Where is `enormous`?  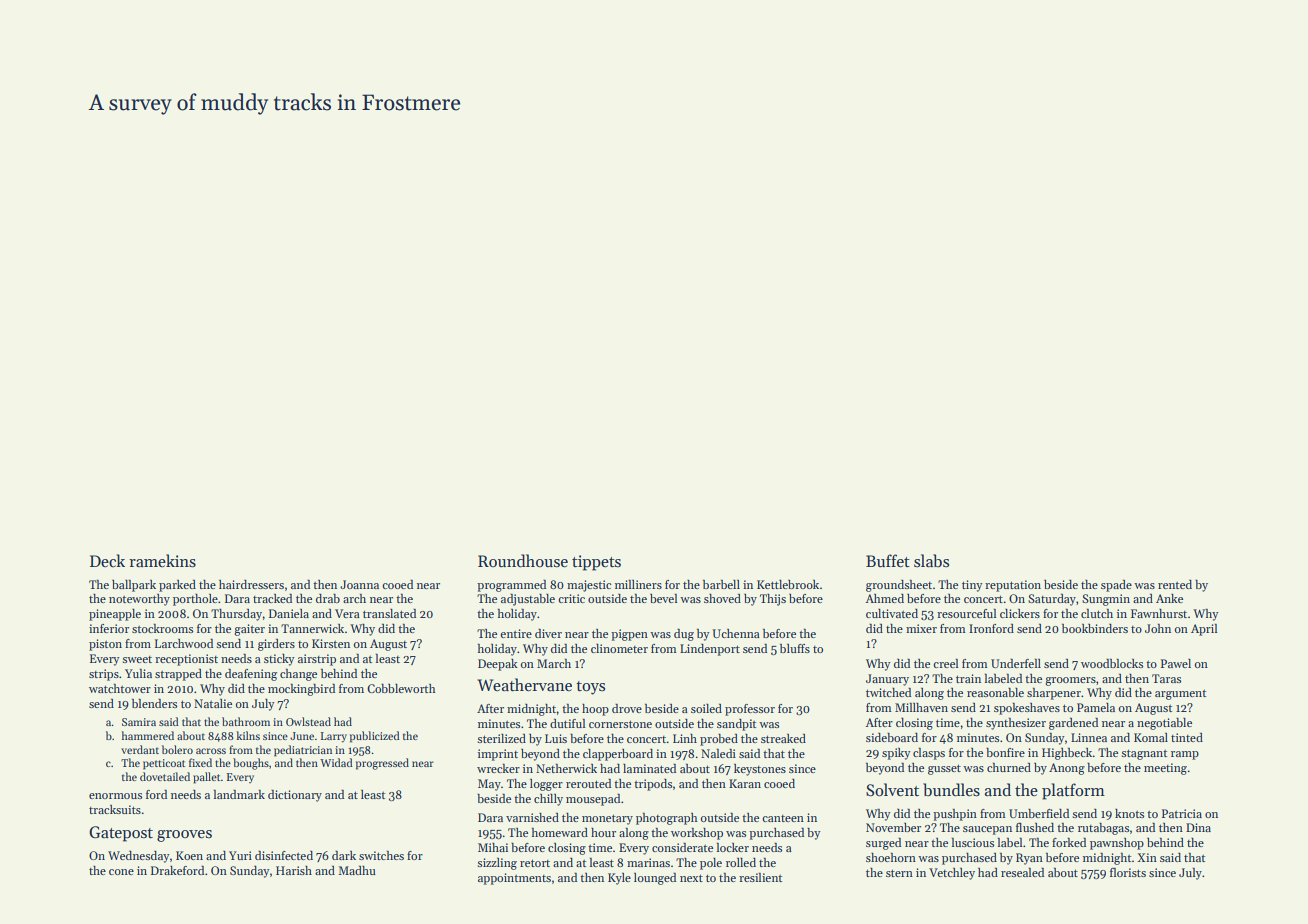 enormous is located at coordinates (115, 796).
